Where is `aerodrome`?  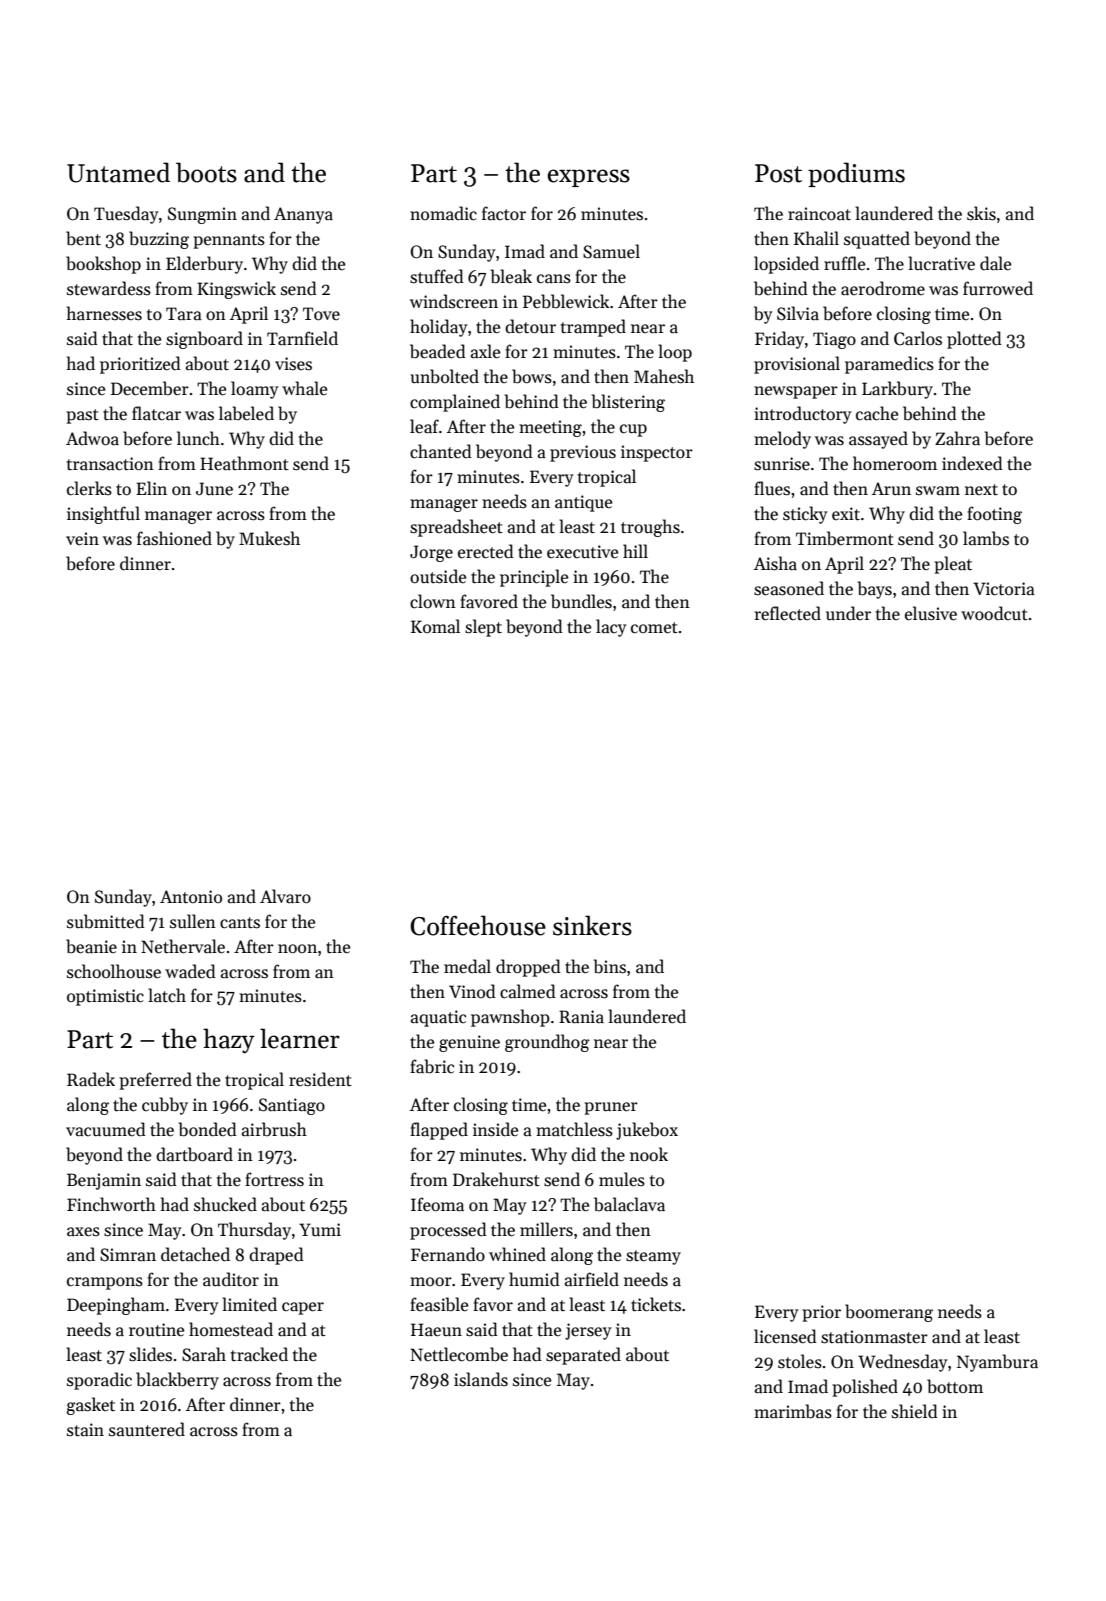 aerodrome is located at coordinates (883, 288).
